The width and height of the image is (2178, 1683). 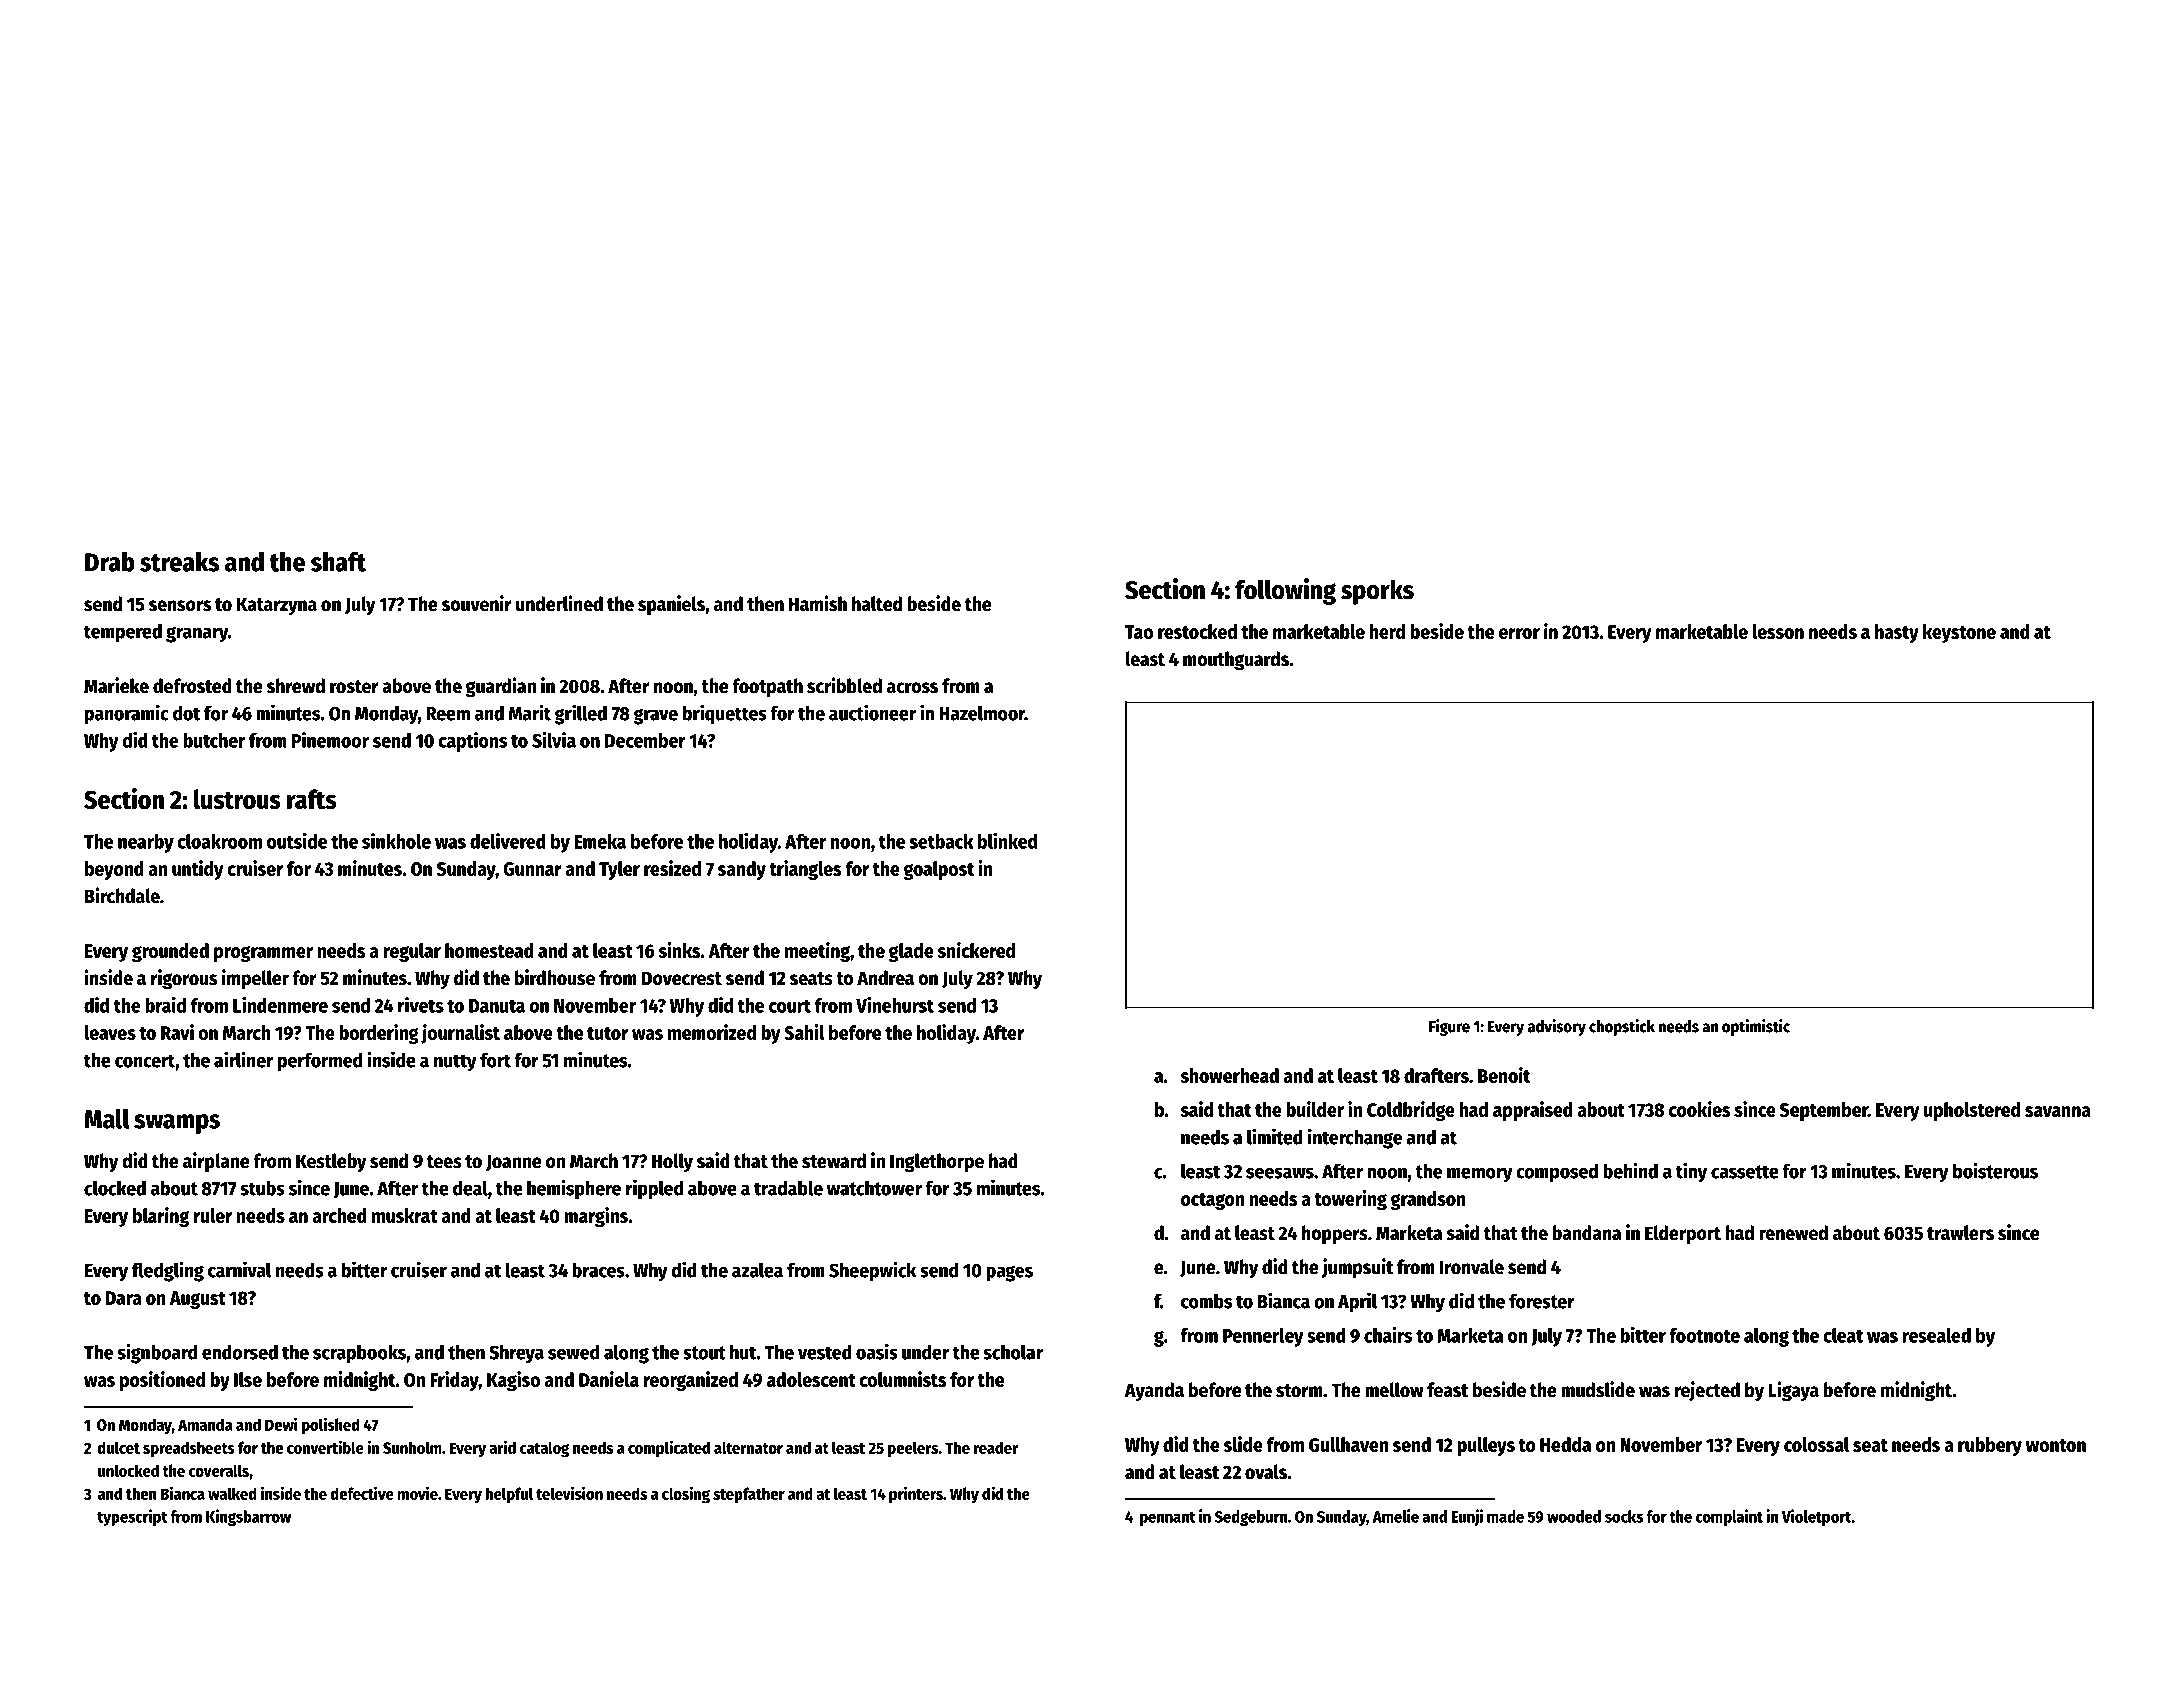 What do you see at coordinates (885, 978) in the image?
I see `Andrea` at bounding box center [885, 978].
